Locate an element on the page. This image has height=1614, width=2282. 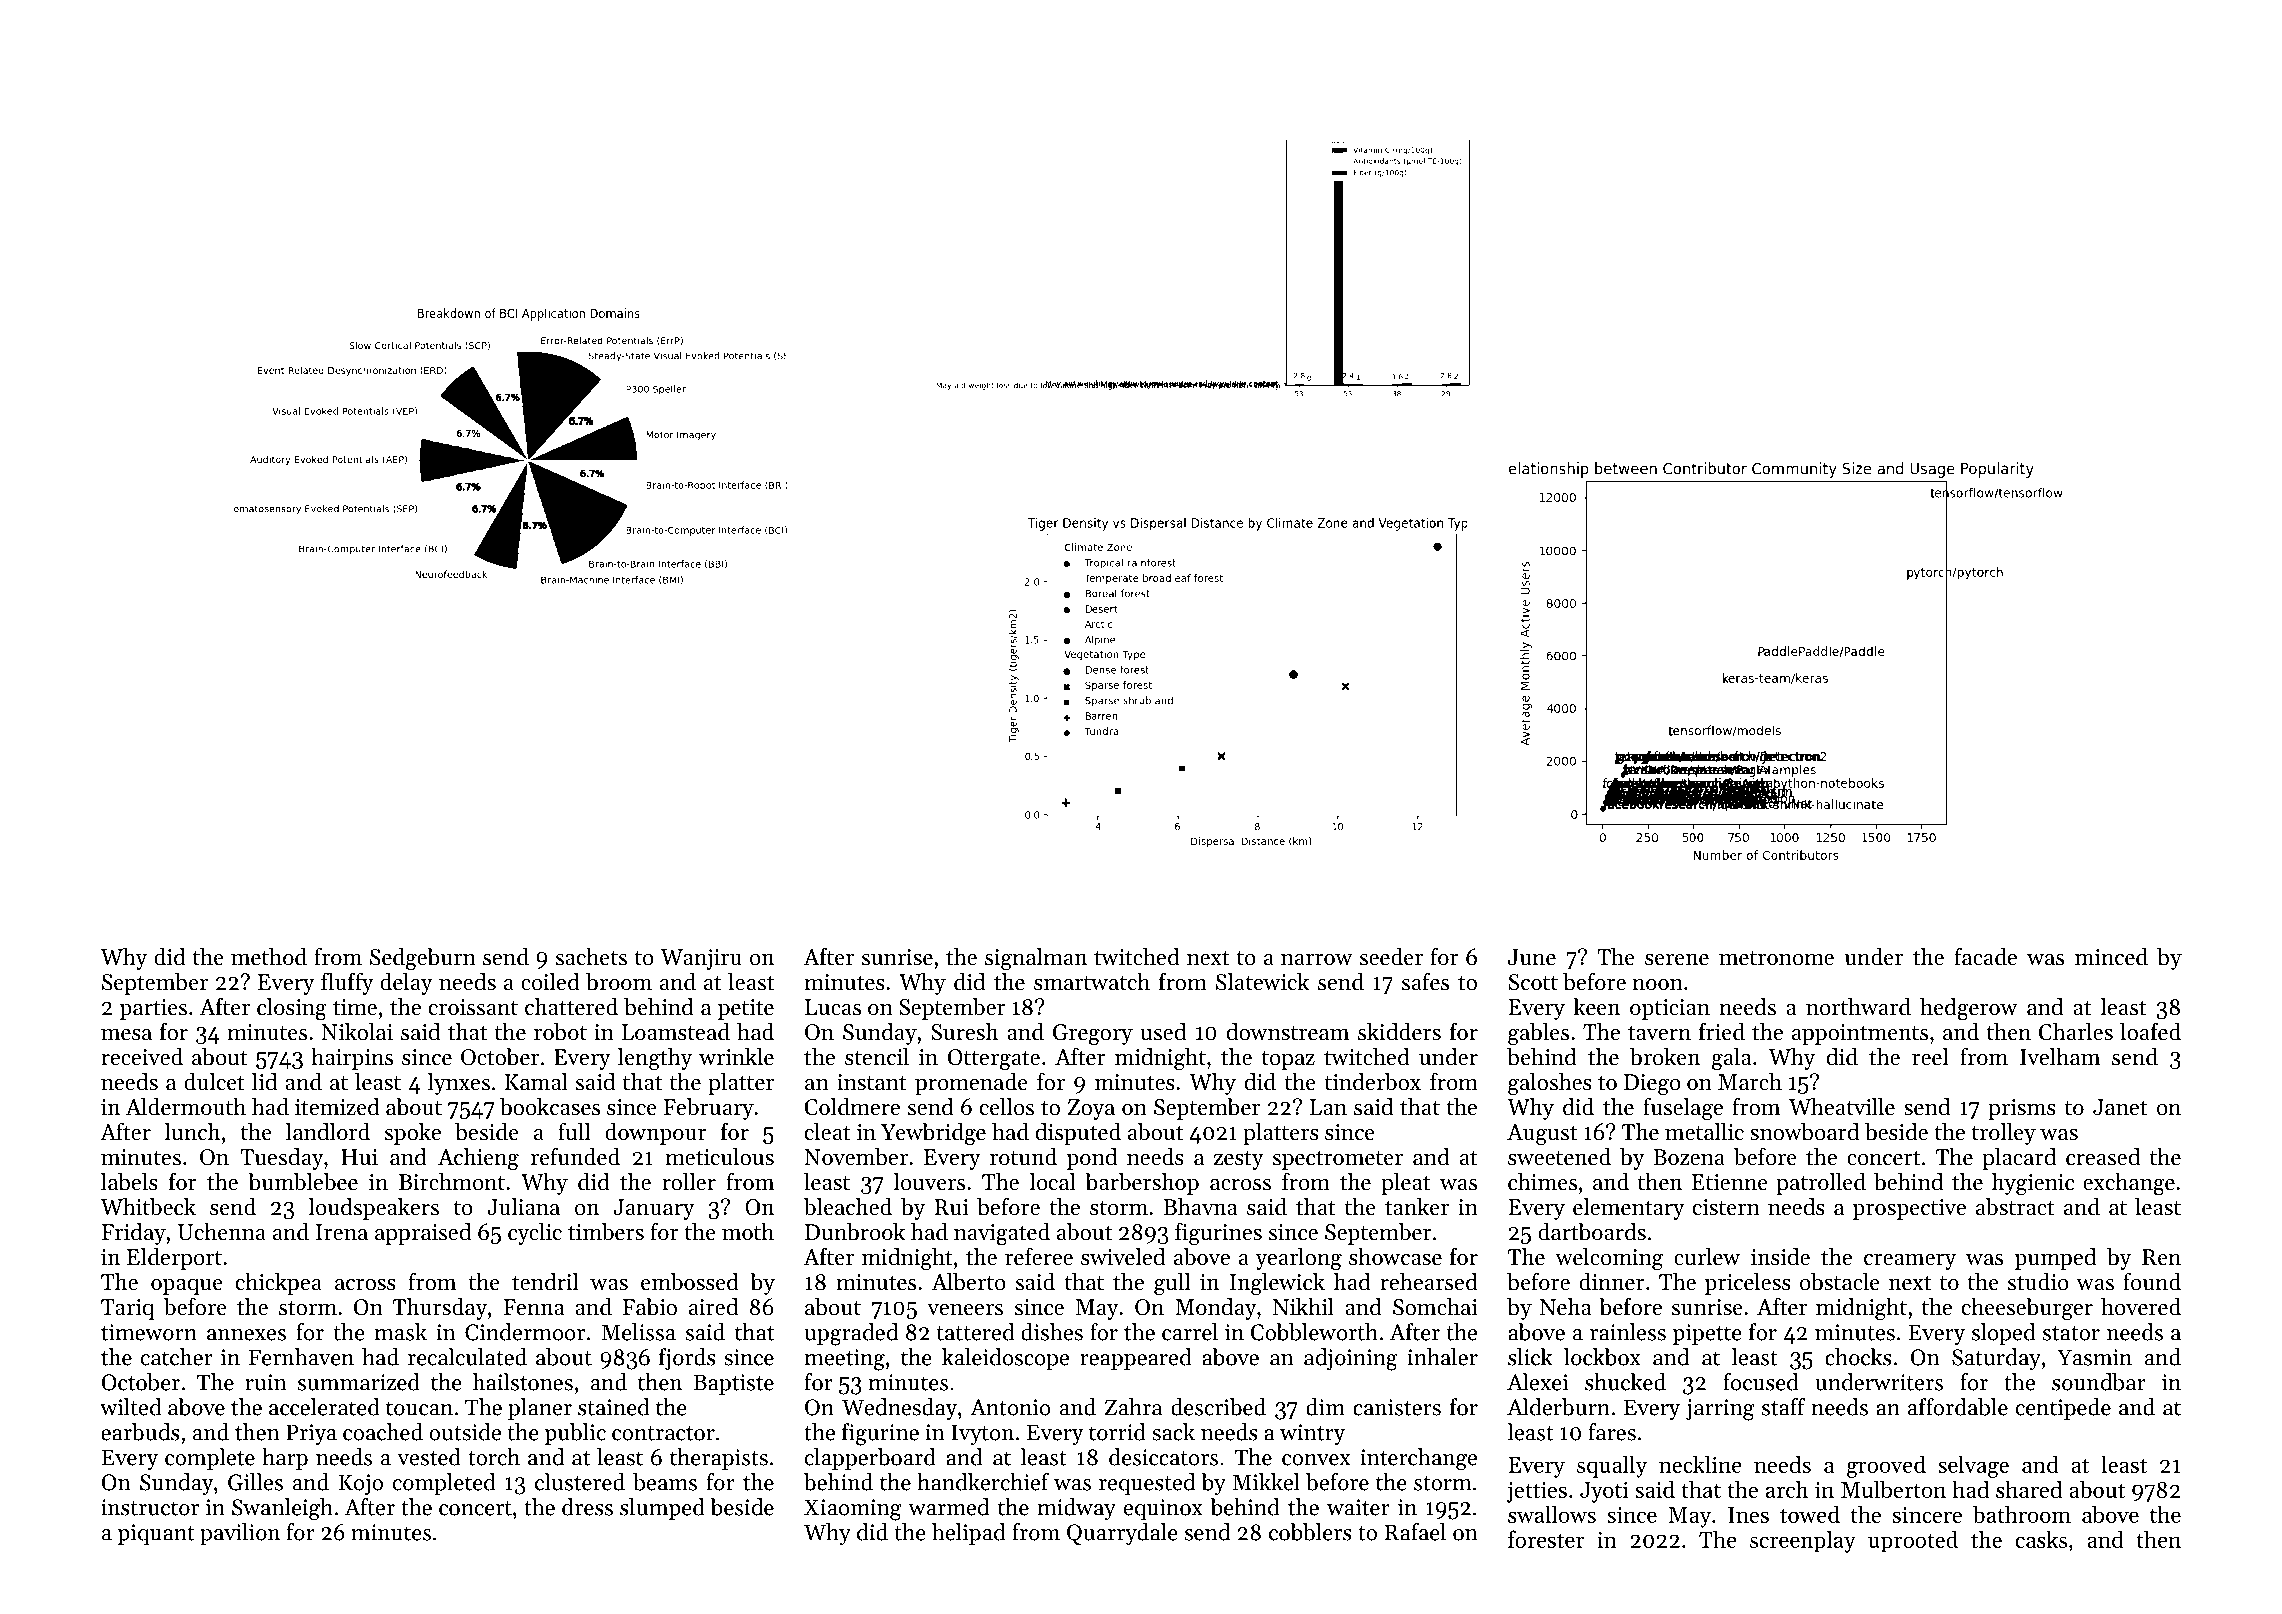
louvers is located at coordinates (929, 1182).
